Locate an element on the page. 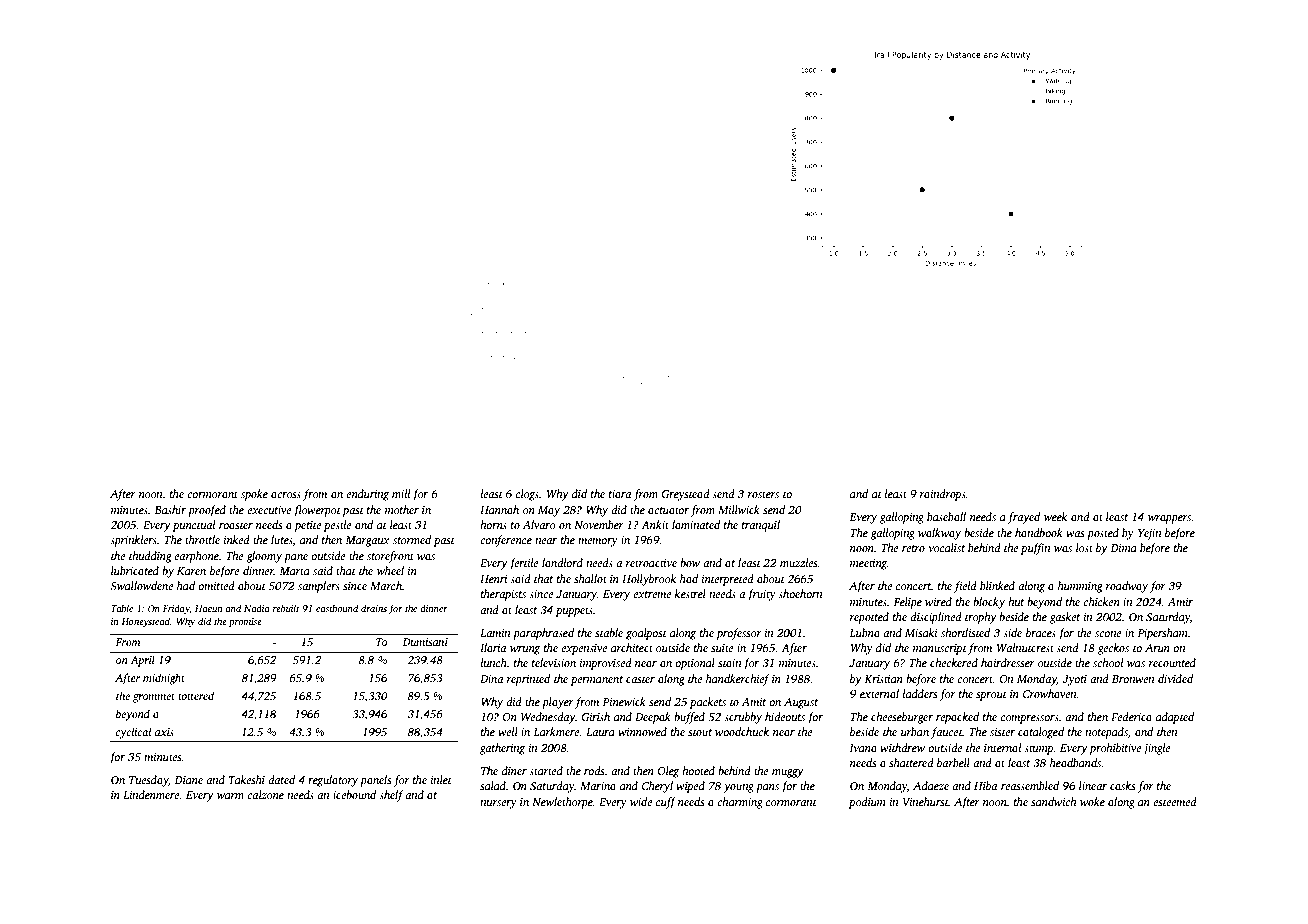  nursery is located at coordinates (498, 804).
